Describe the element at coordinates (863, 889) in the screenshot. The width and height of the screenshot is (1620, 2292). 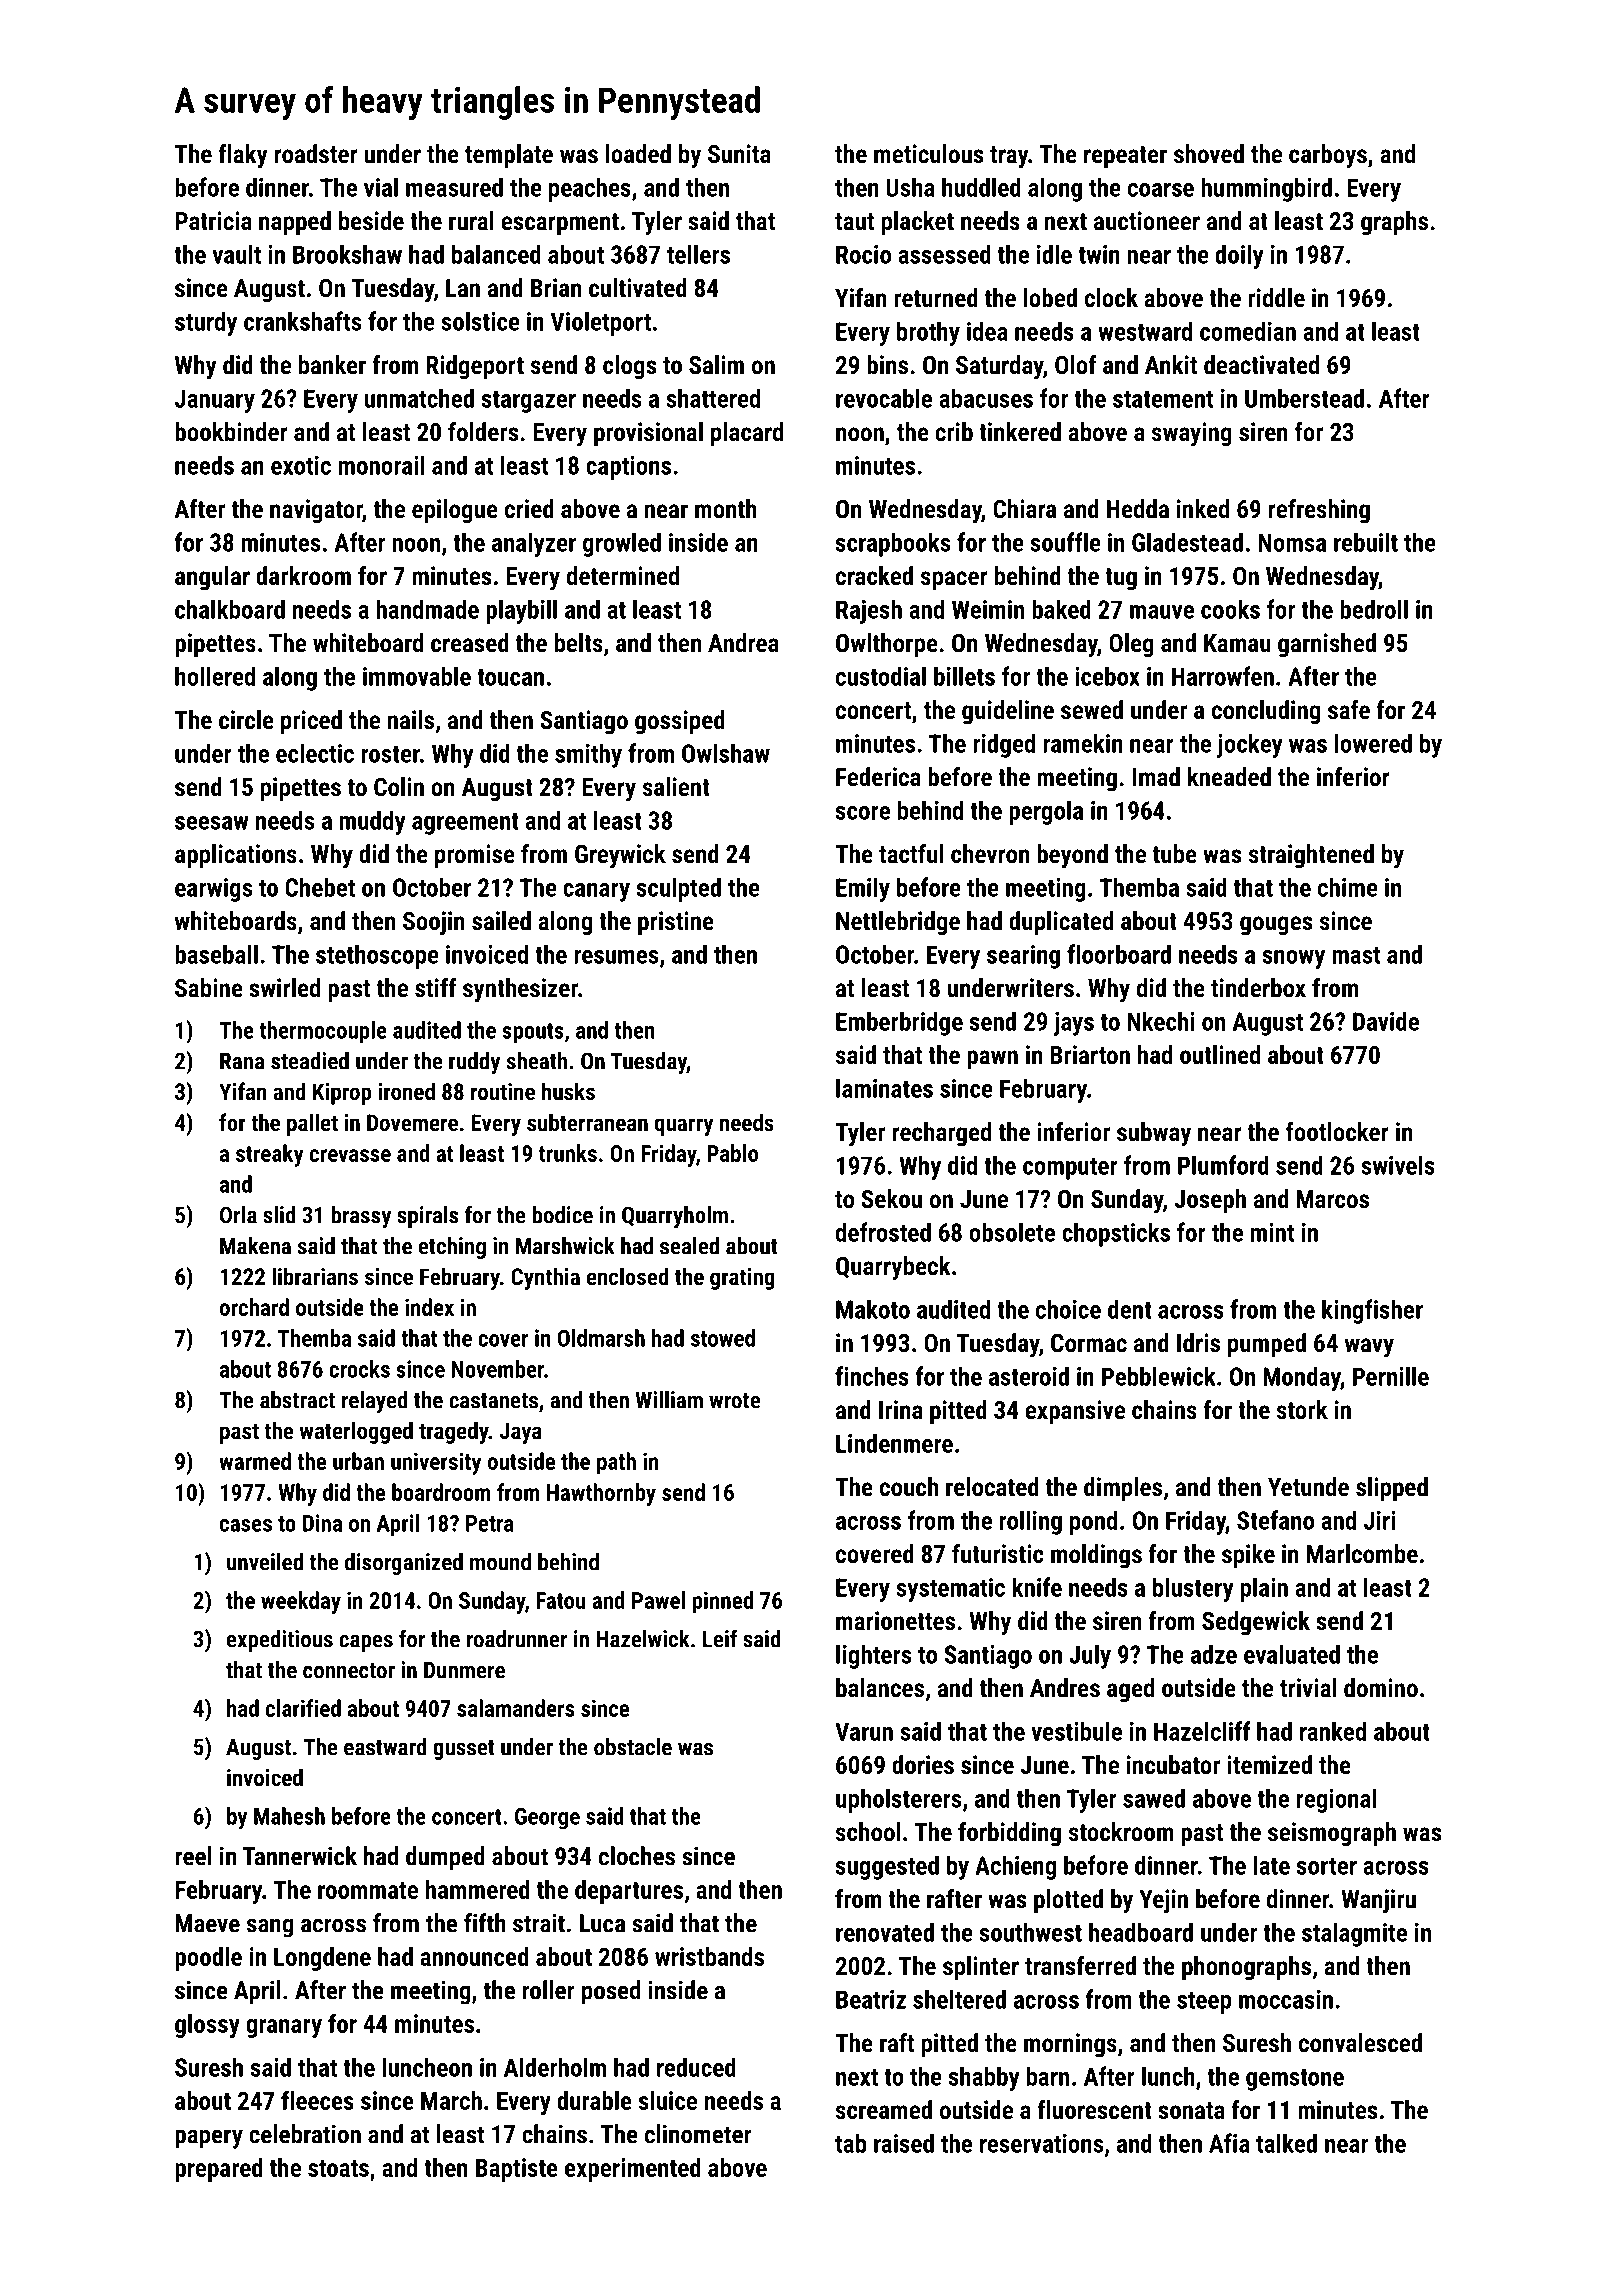
I see `Emily` at that location.
